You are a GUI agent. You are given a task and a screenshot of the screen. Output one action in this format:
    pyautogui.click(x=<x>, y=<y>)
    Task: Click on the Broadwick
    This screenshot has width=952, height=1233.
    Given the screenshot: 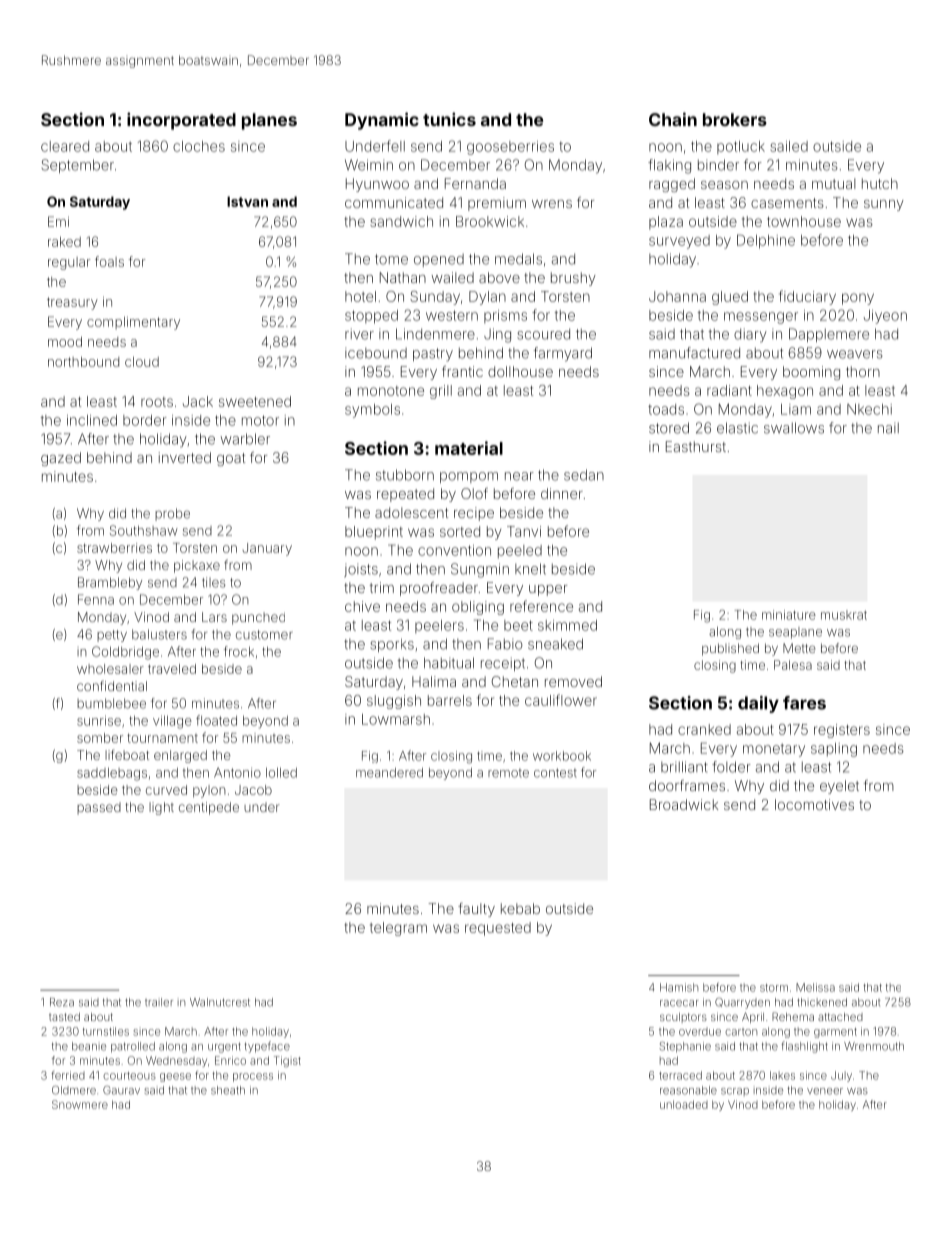 What is the action you would take?
    pyautogui.click(x=684, y=804)
